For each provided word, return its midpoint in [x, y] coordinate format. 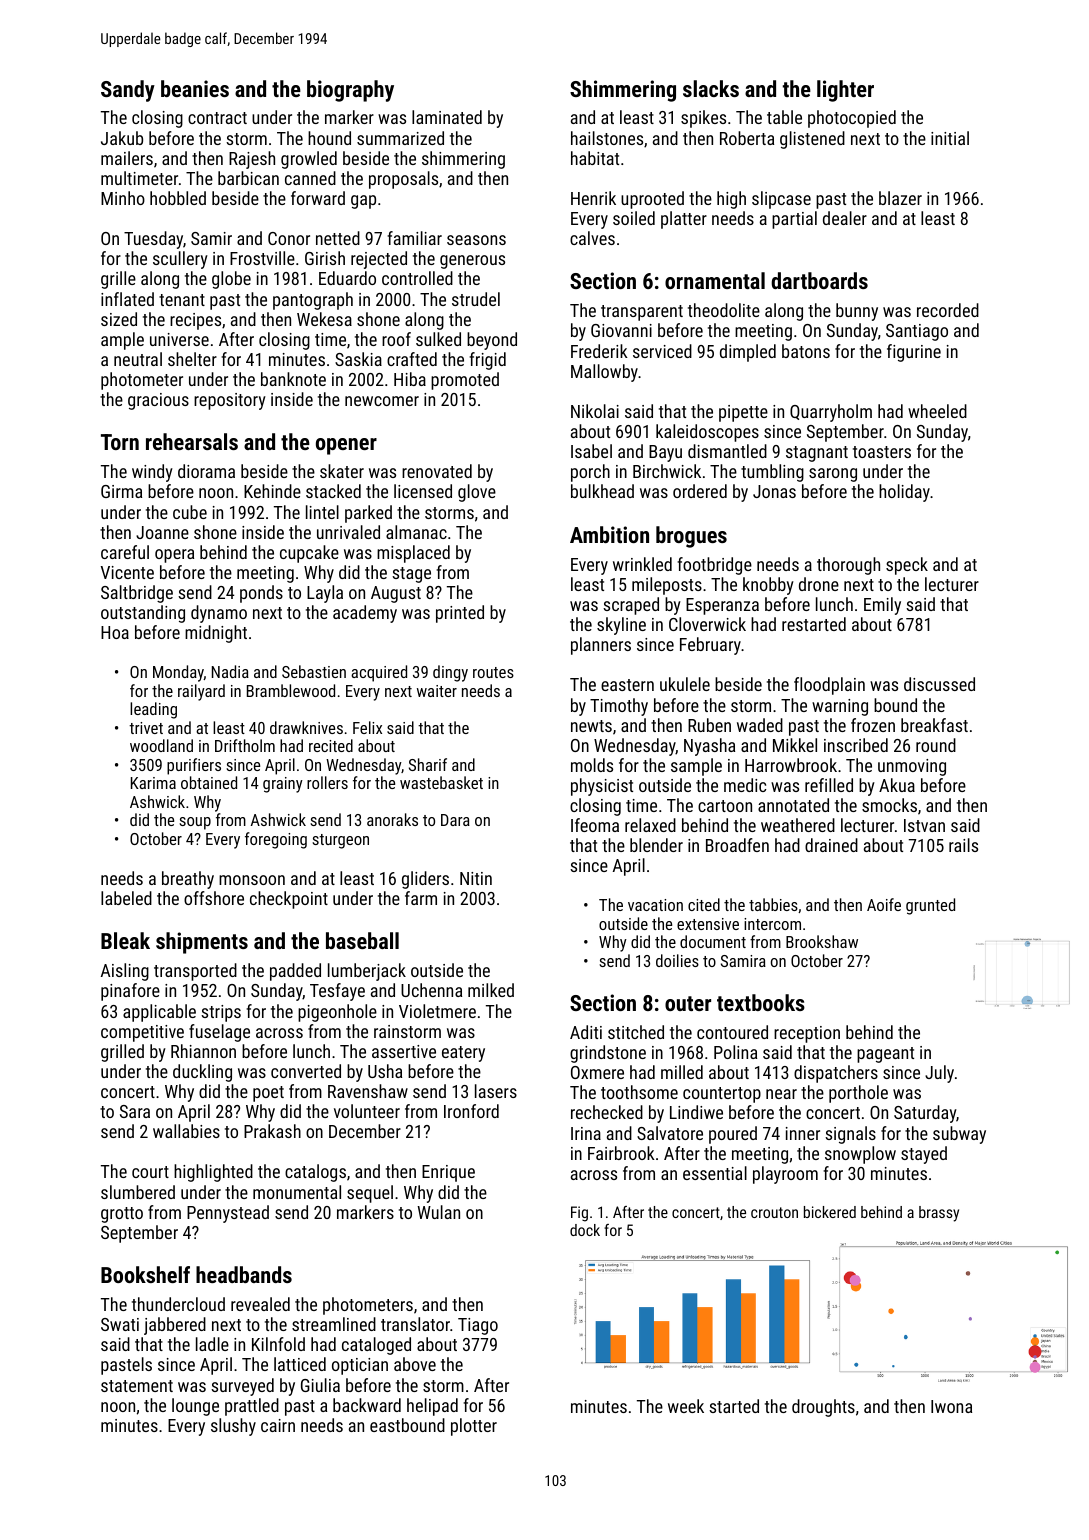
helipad [432, 1407]
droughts [823, 1408]
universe [179, 339]
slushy [233, 1427]
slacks [711, 88]
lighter [845, 91]
